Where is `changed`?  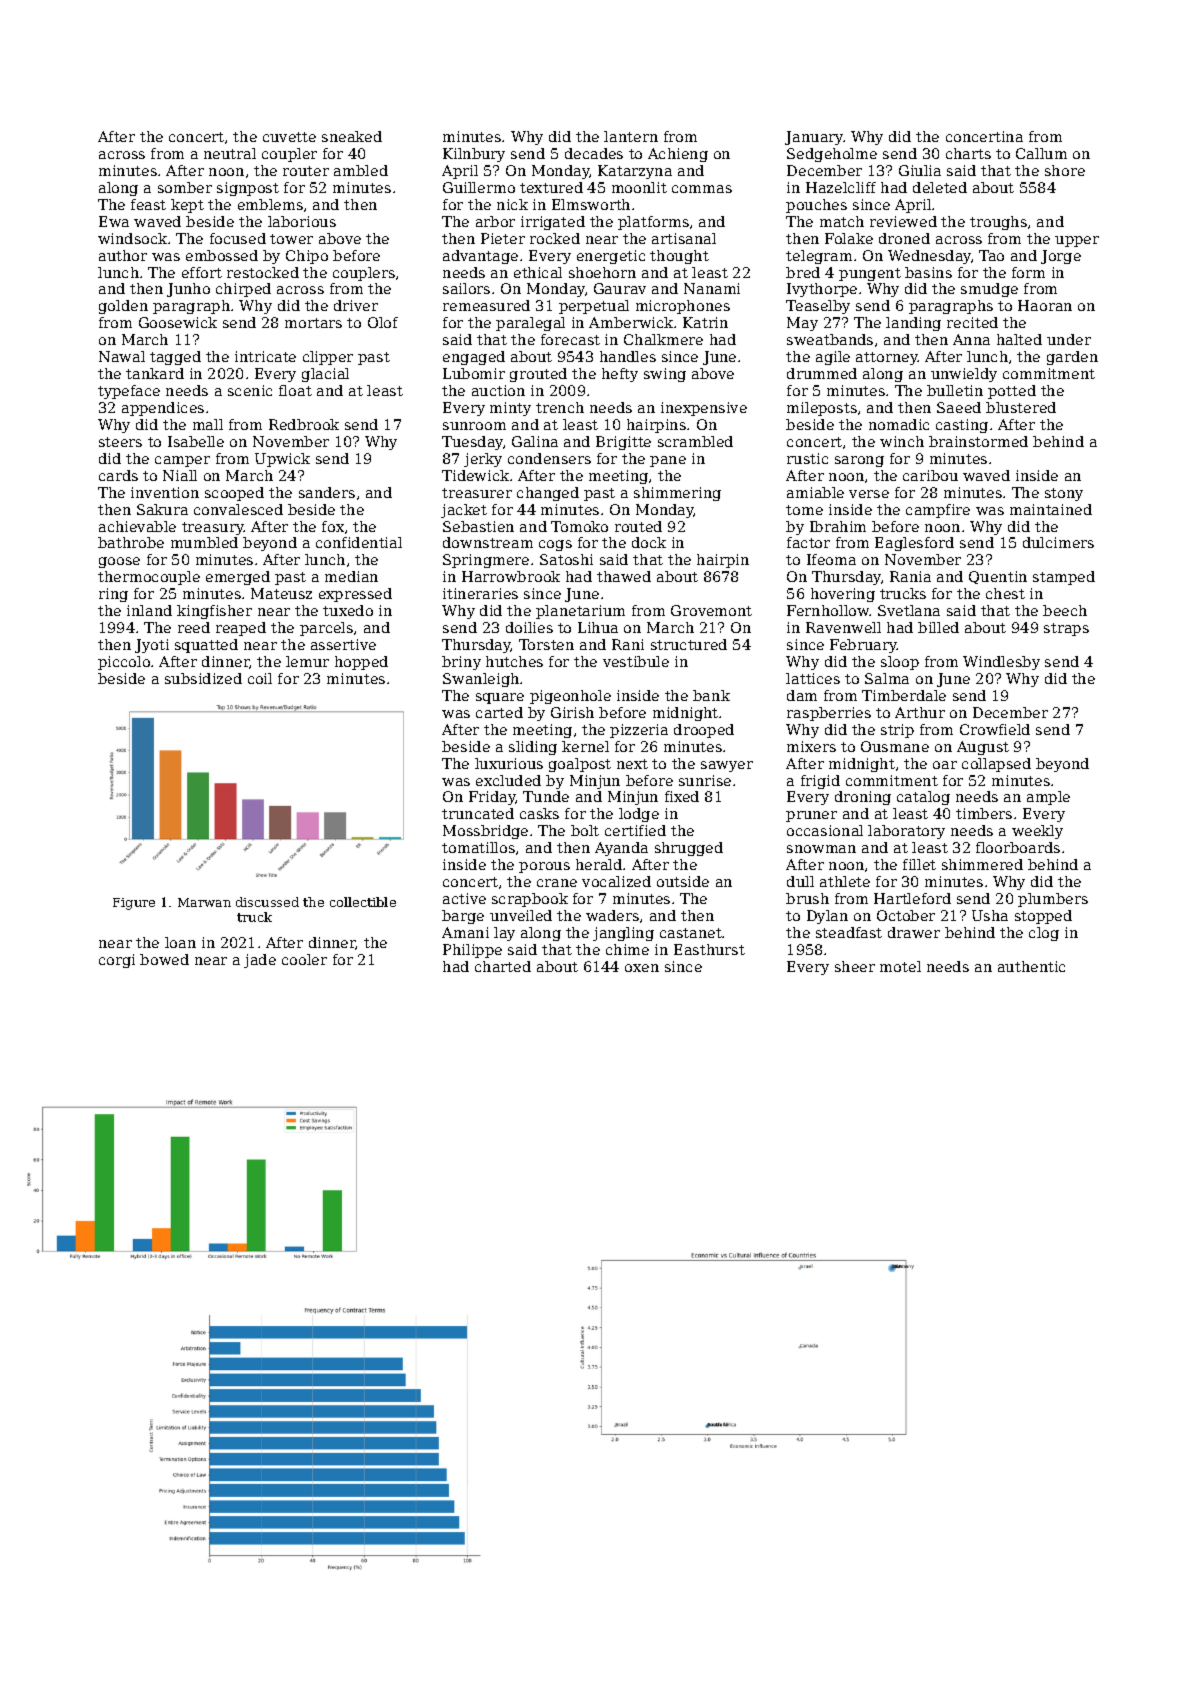
changed is located at coordinates (548, 494).
